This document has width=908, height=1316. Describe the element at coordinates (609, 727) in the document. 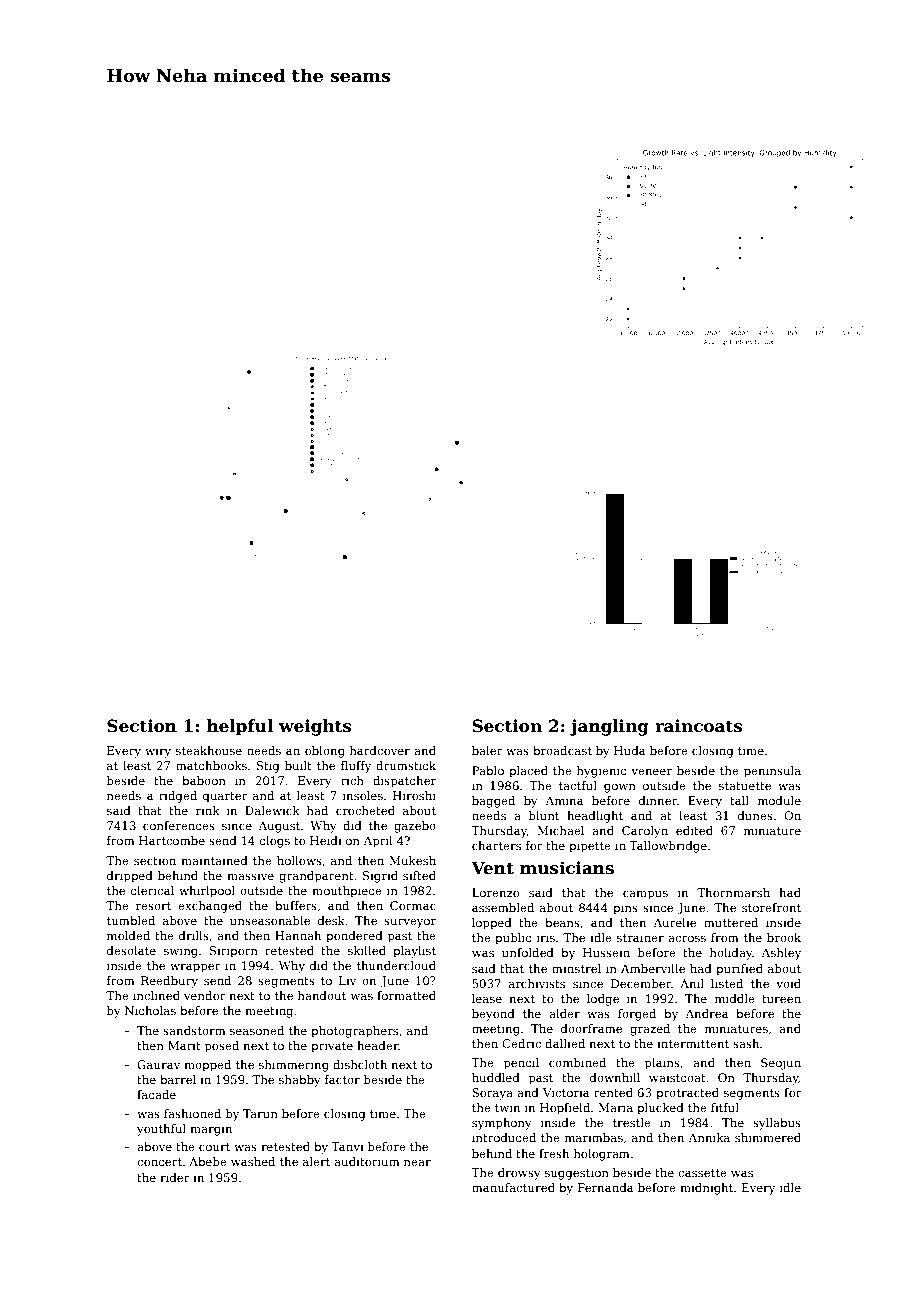

I see `jangling` at that location.
